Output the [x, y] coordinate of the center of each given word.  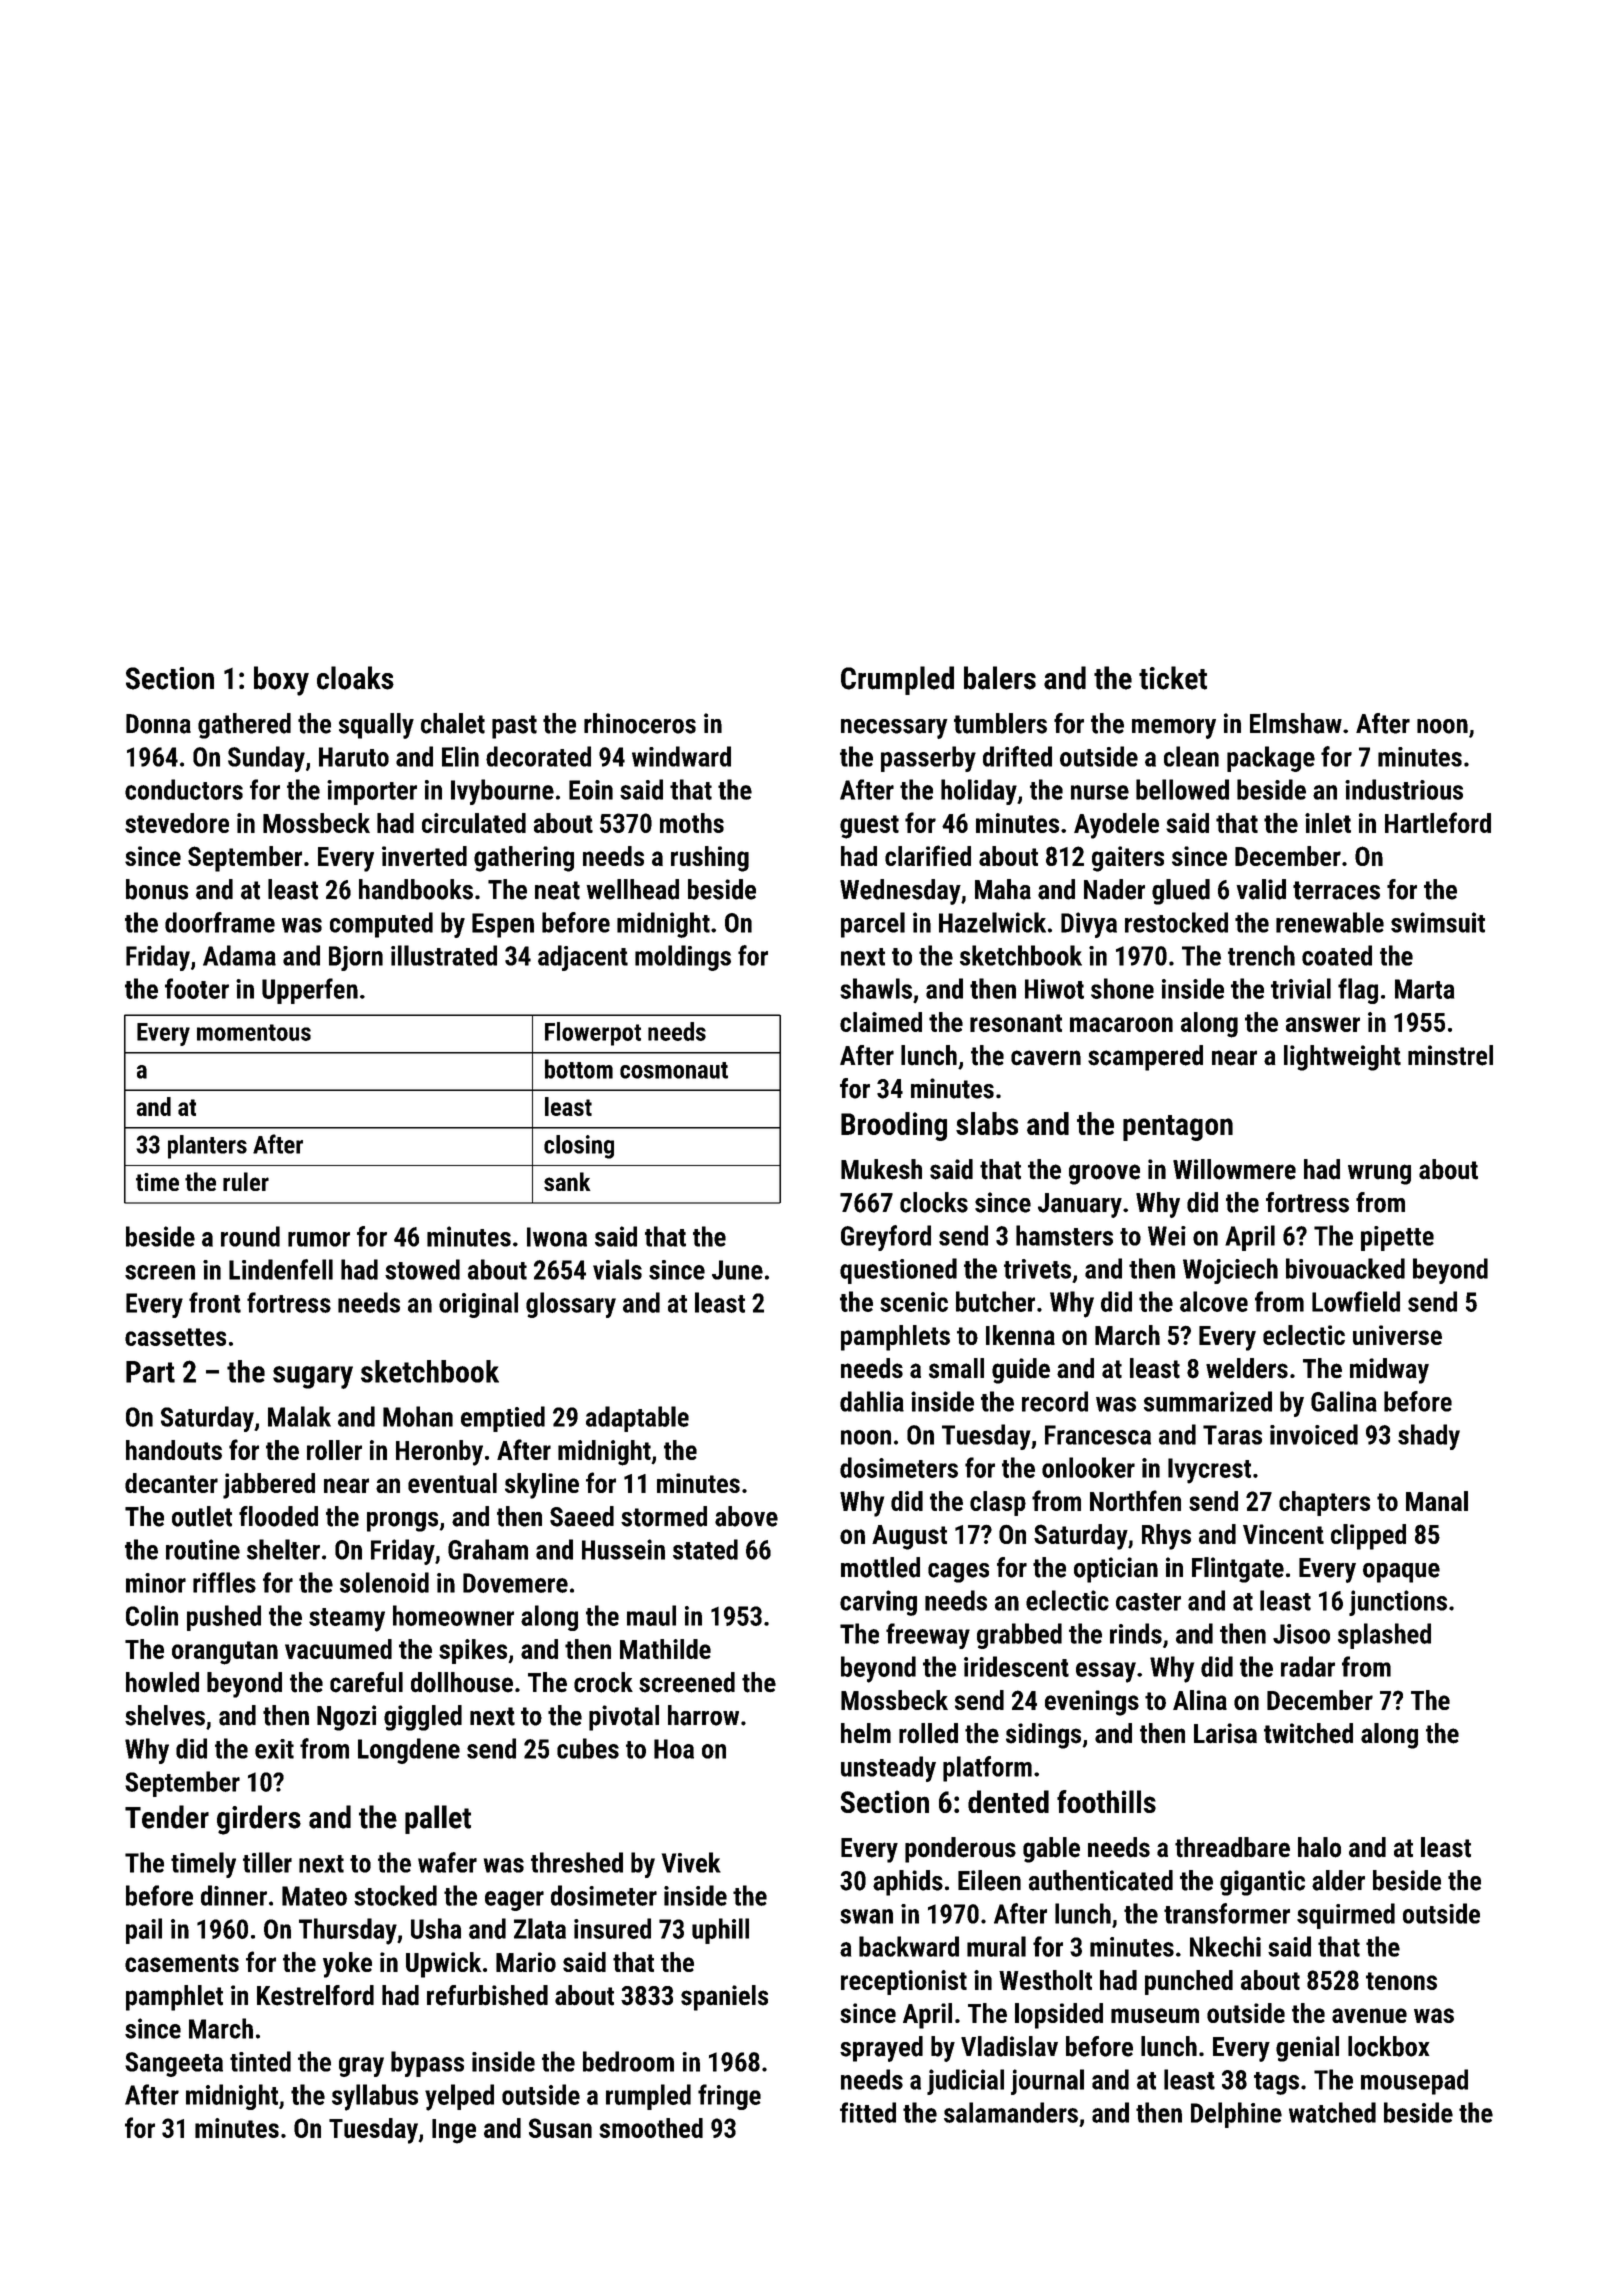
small [956, 1368]
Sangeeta [174, 2064]
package [1271, 759]
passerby [928, 759]
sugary [313, 1377]
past [514, 727]
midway [1389, 1371]
